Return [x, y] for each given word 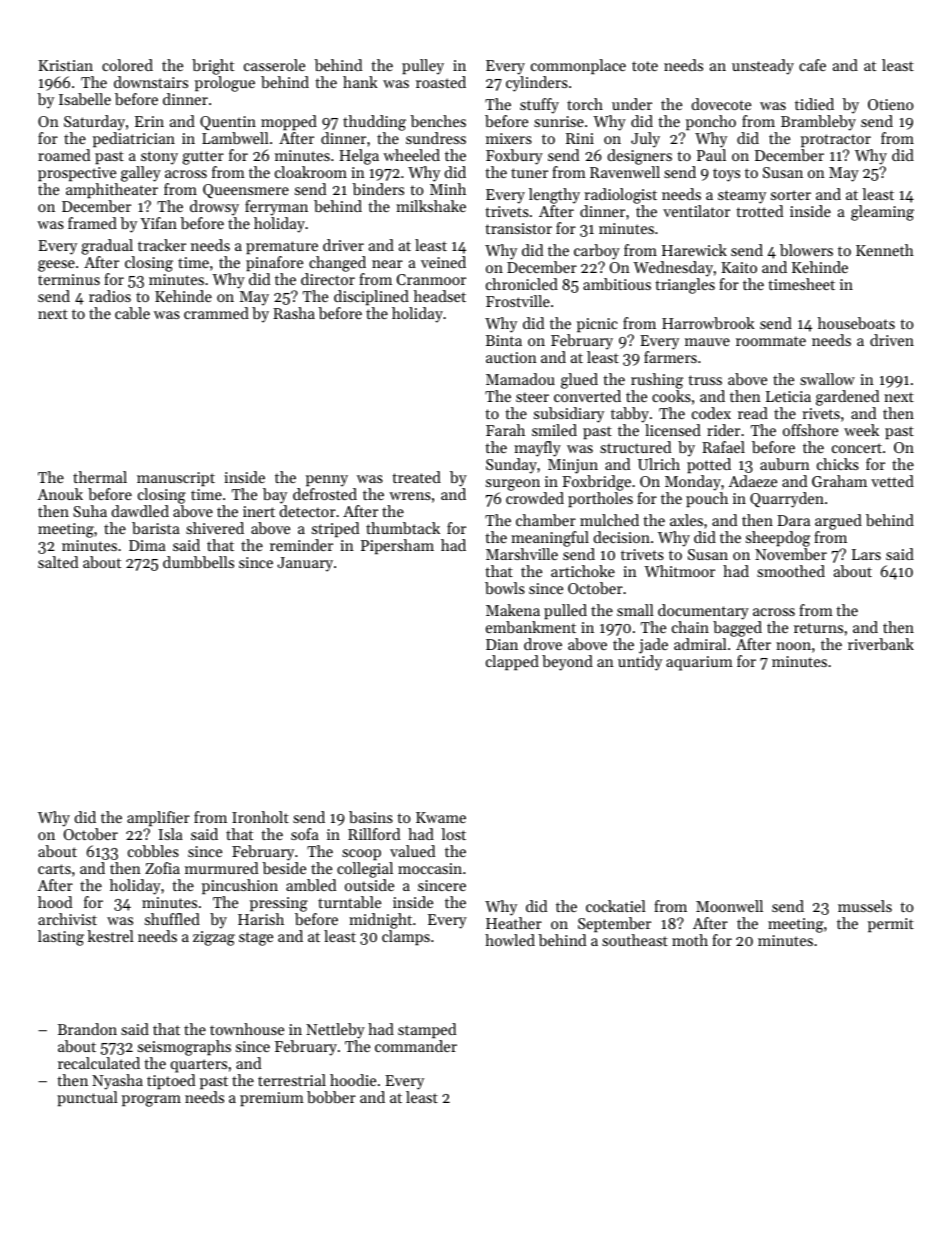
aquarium [699, 663]
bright [213, 67]
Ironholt [260, 817]
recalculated [99, 1063]
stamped [427, 1030]
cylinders [537, 84]
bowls [505, 588]
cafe [812, 65]
